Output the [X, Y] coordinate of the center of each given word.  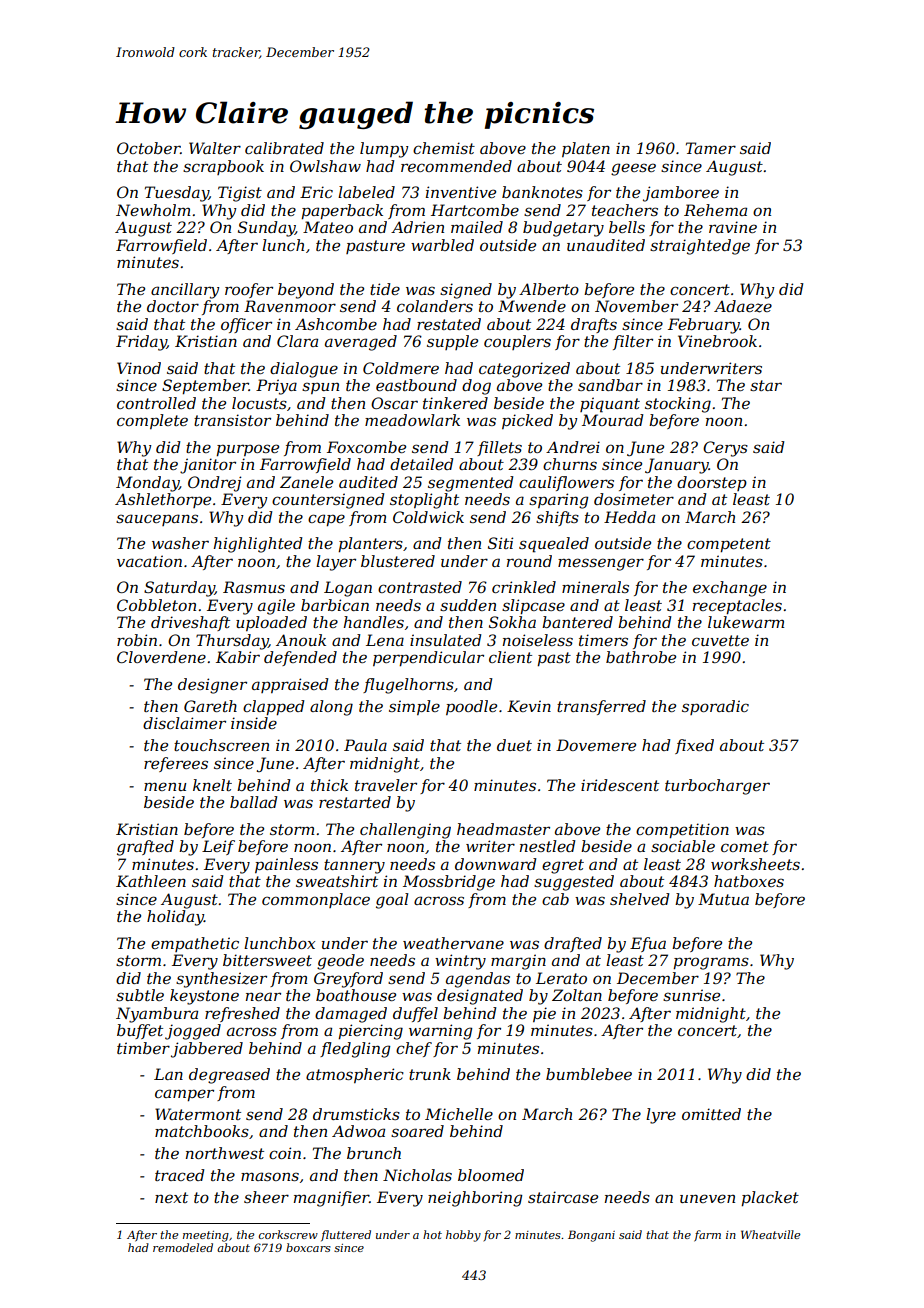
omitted [711, 1114]
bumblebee [589, 1074]
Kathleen [151, 881]
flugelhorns [408, 686]
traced [179, 1175]
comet [745, 846]
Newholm [153, 210]
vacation [149, 561]
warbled [442, 245]
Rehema [715, 210]
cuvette [720, 640]
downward [495, 864]
